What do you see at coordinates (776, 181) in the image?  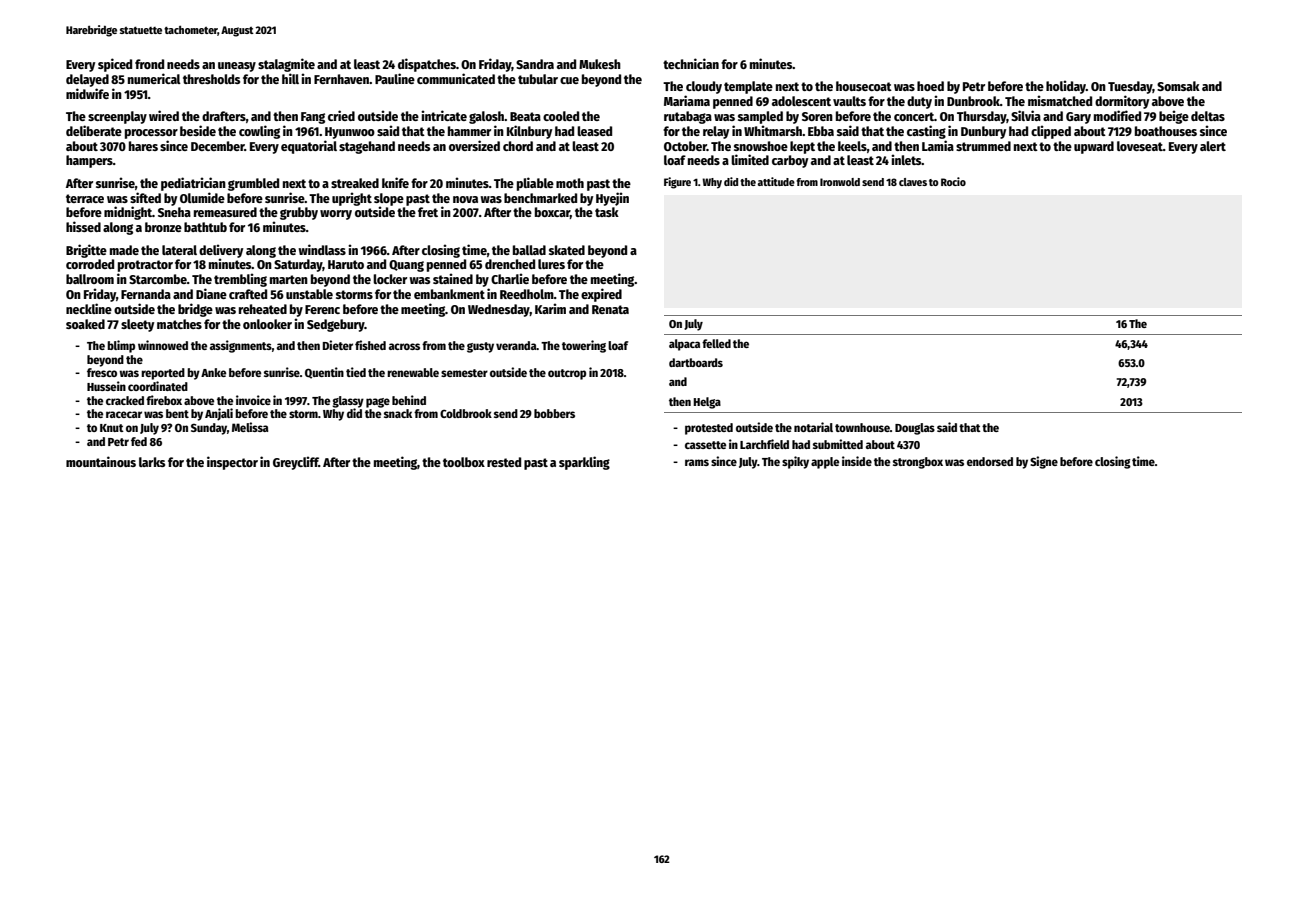 I see `attitude` at bounding box center [776, 181].
